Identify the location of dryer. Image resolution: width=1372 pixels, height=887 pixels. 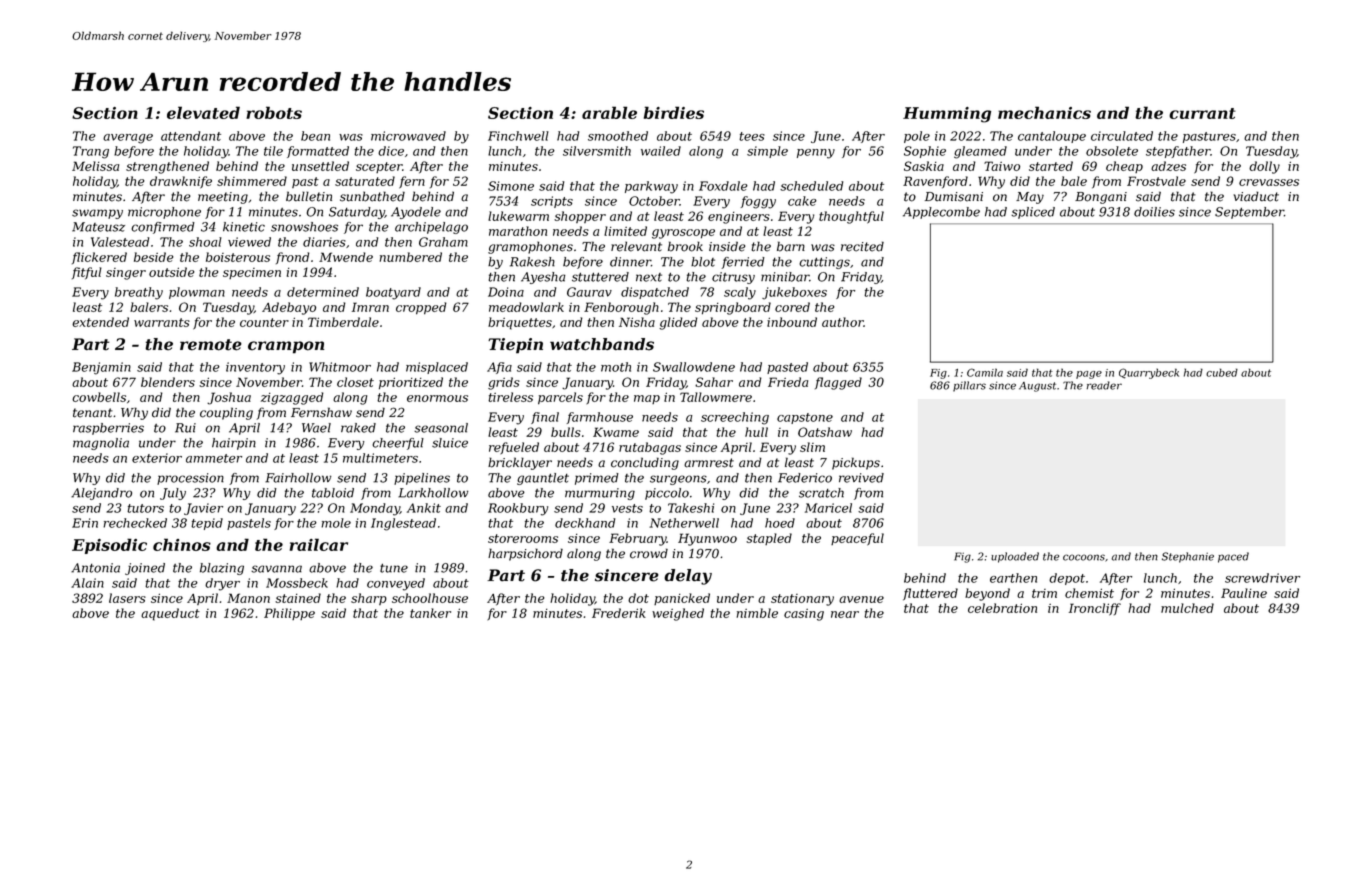
(222, 584).
